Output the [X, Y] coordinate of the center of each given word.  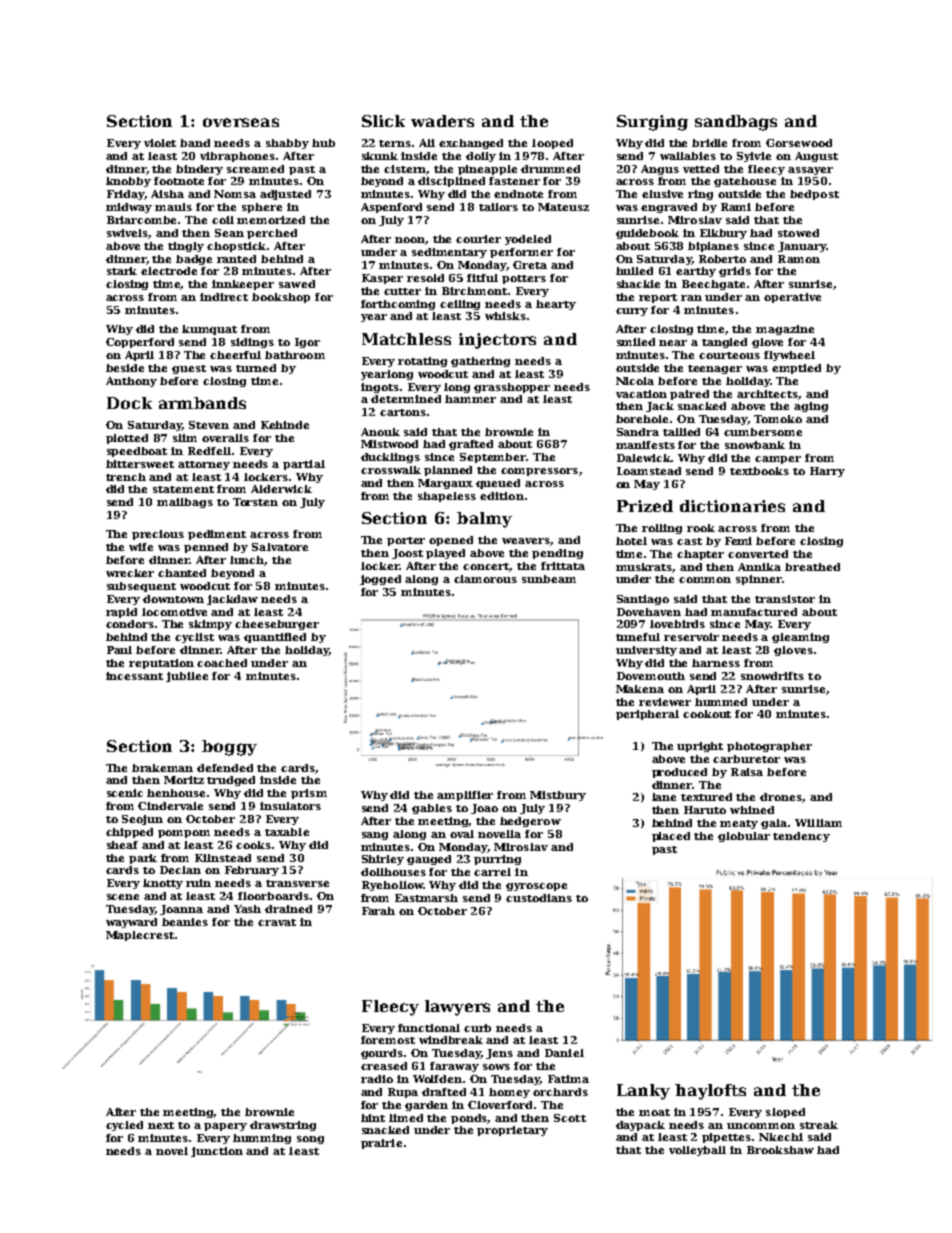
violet [160, 143]
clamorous [485, 579]
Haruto [705, 810]
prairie [381, 1144]
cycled [124, 1126]
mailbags [185, 503]
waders [442, 121]
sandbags [736, 123]
